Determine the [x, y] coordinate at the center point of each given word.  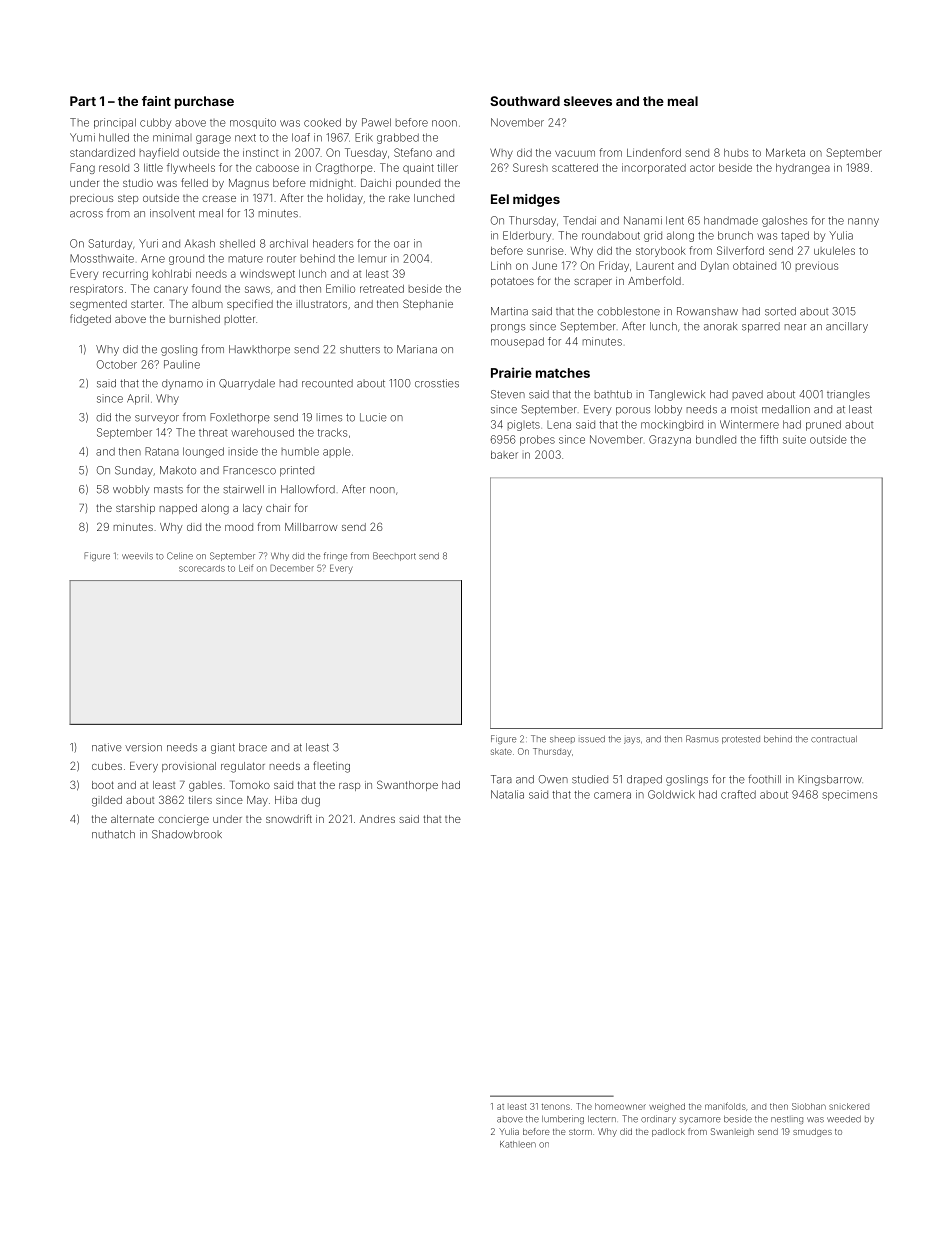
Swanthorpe [407, 785]
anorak [720, 326]
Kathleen [518, 1144]
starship [135, 509]
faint [156, 101]
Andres [377, 819]
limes [329, 417]
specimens [849, 796]
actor [702, 168]
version [143, 747]
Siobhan [809, 1106]
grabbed [398, 138]
